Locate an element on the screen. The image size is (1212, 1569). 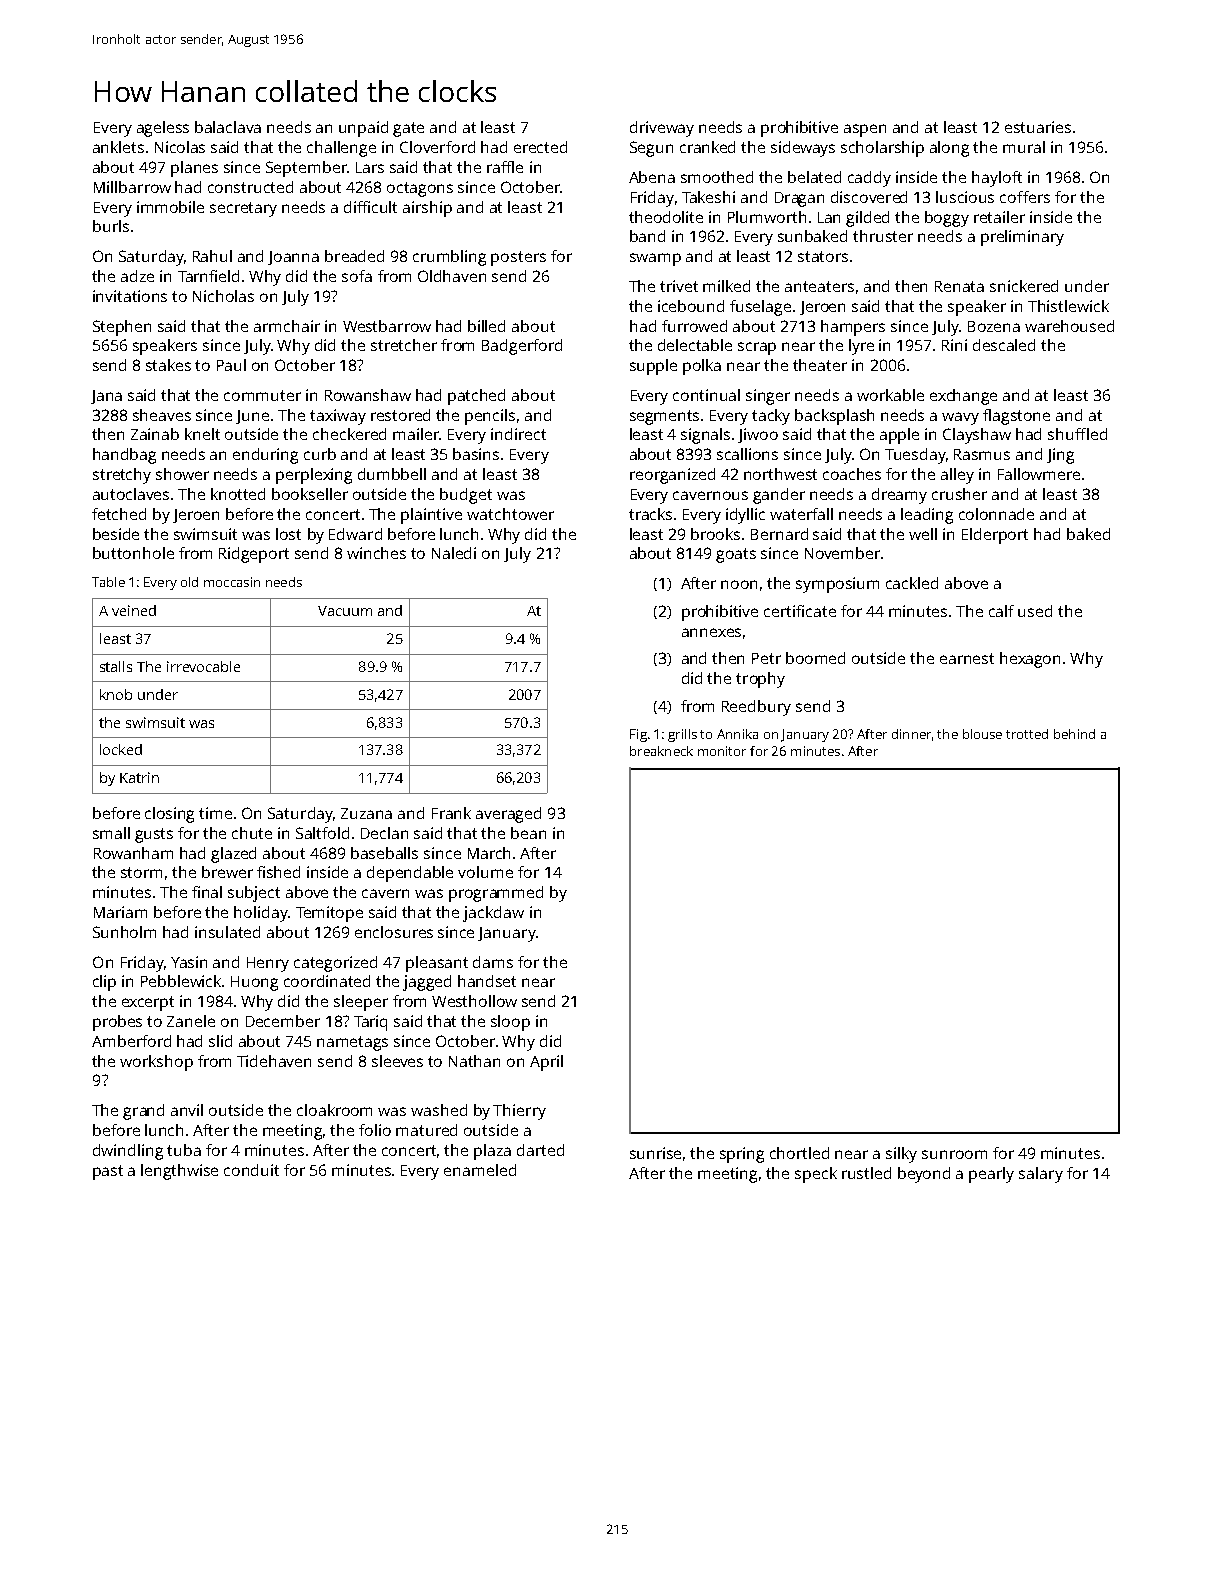
Yasin is located at coordinates (189, 962).
